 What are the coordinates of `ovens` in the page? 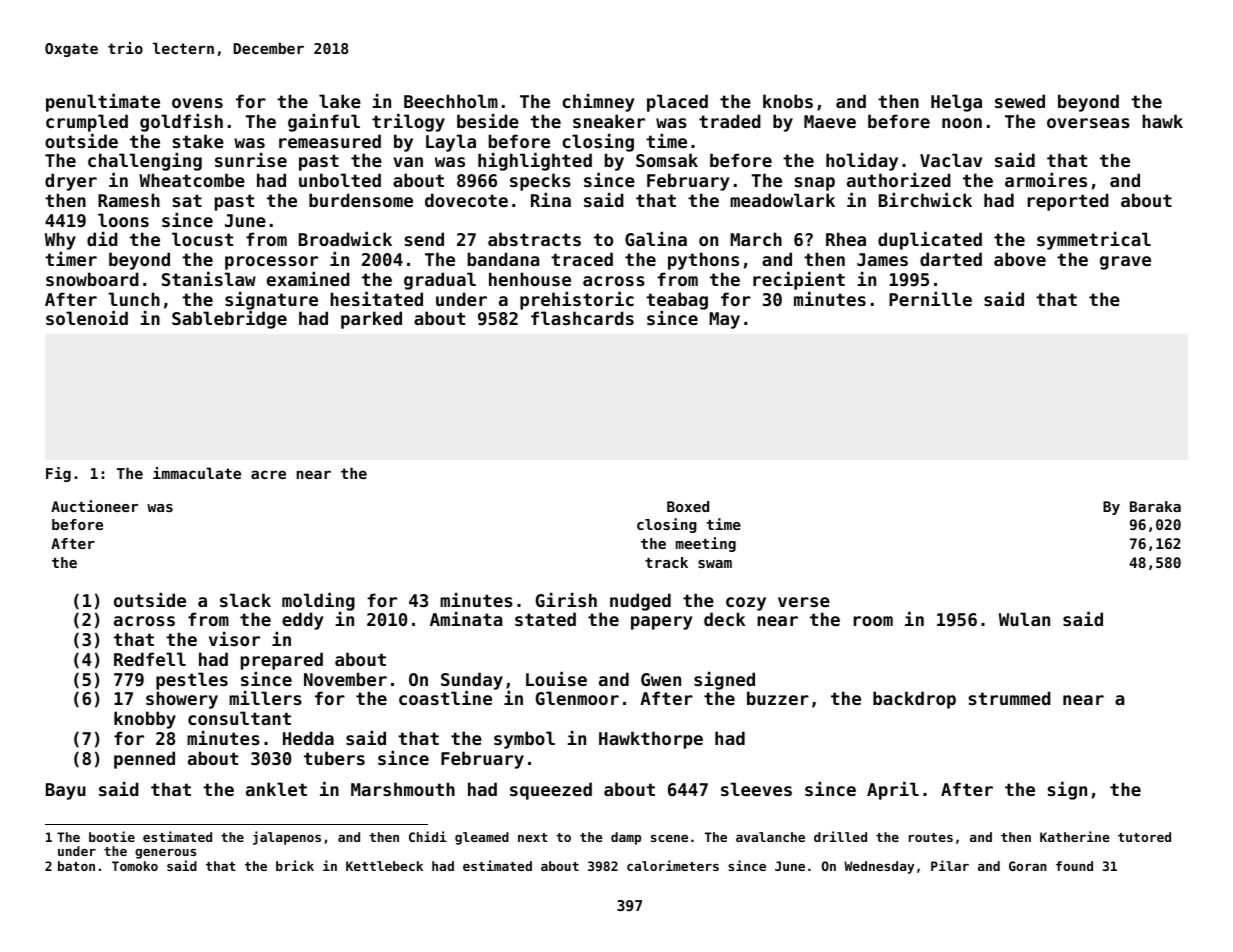 It's located at (197, 103).
